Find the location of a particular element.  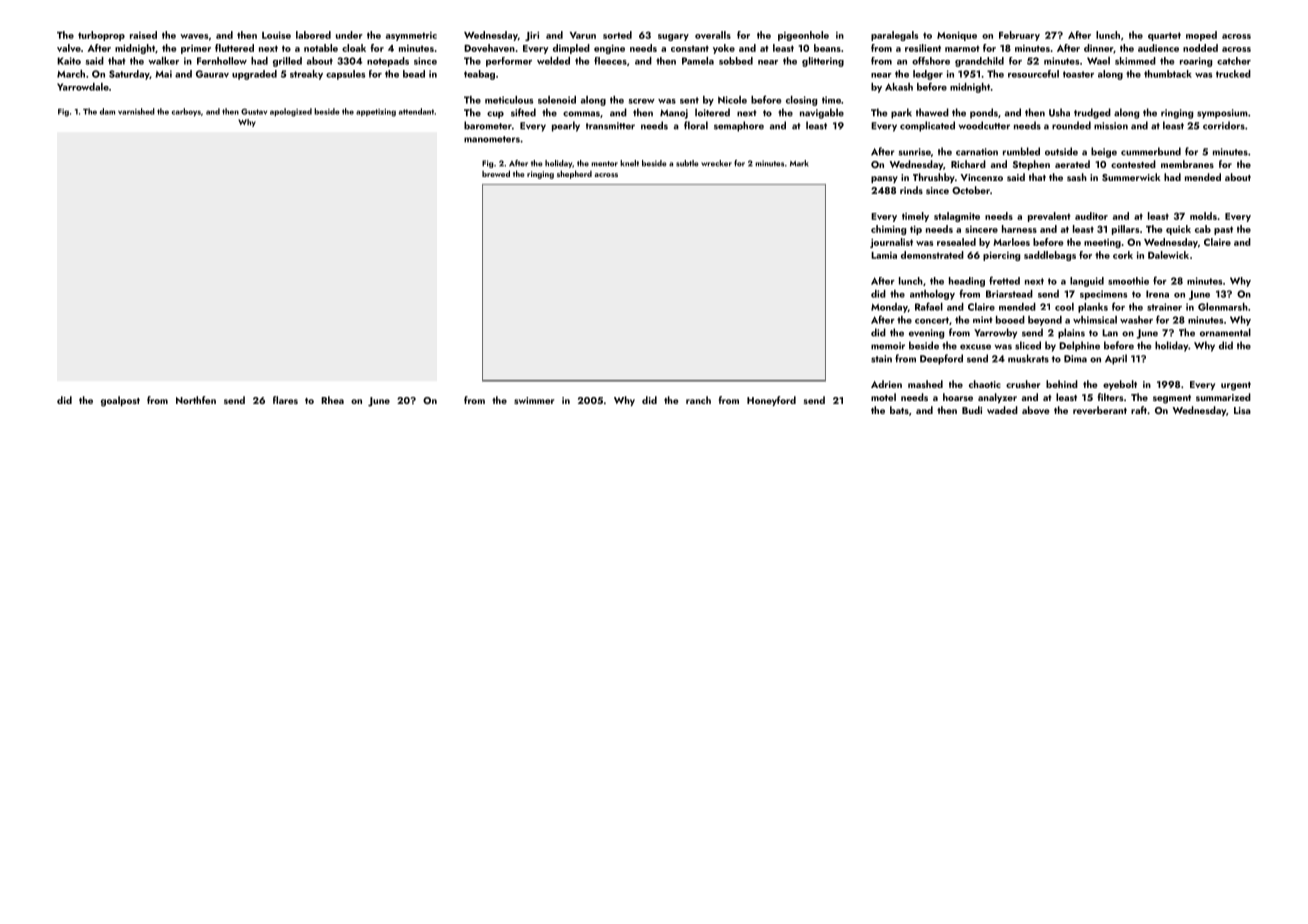

flares is located at coordinates (285, 400).
